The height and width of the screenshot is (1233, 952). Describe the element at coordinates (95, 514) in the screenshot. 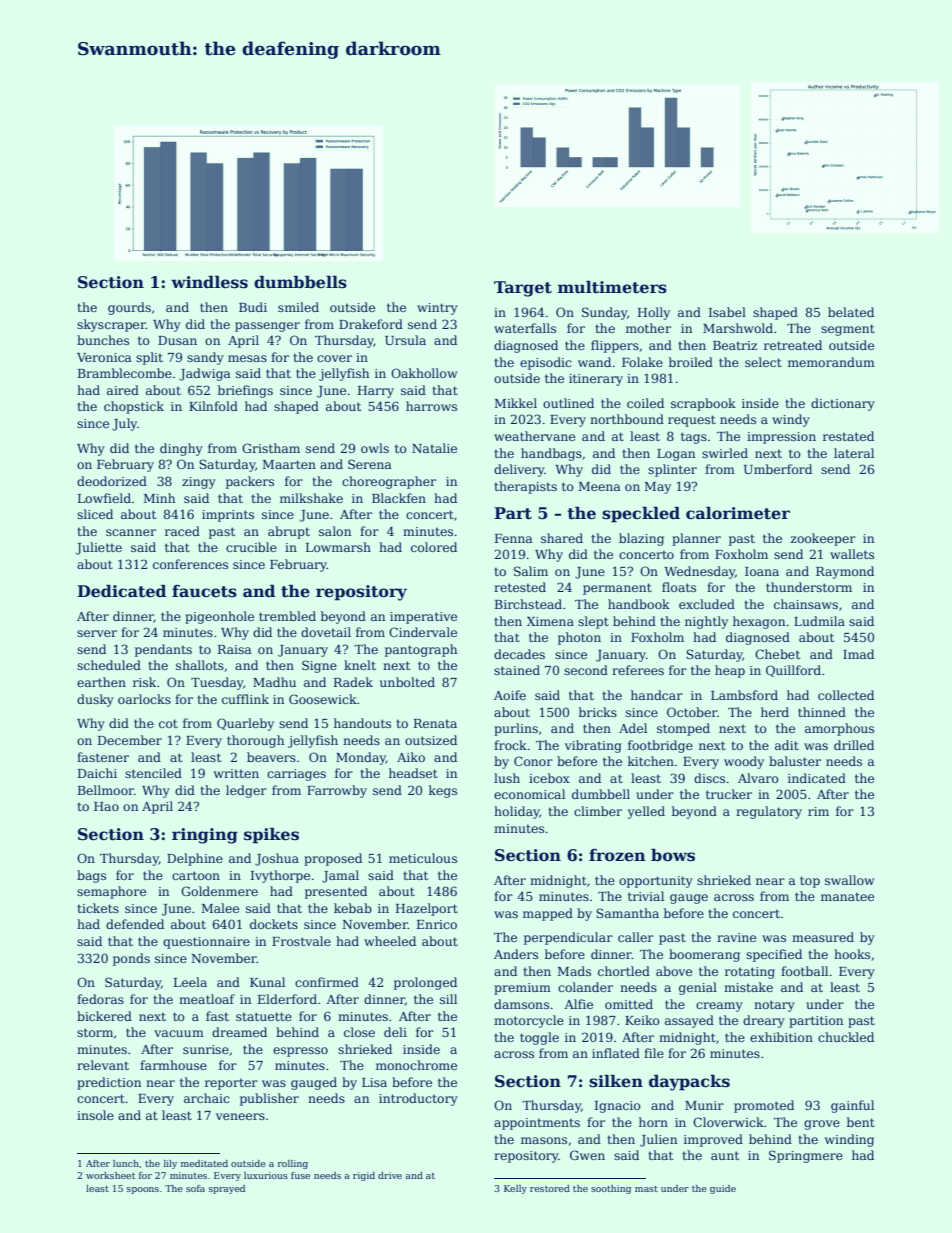

I see `sliced` at that location.
